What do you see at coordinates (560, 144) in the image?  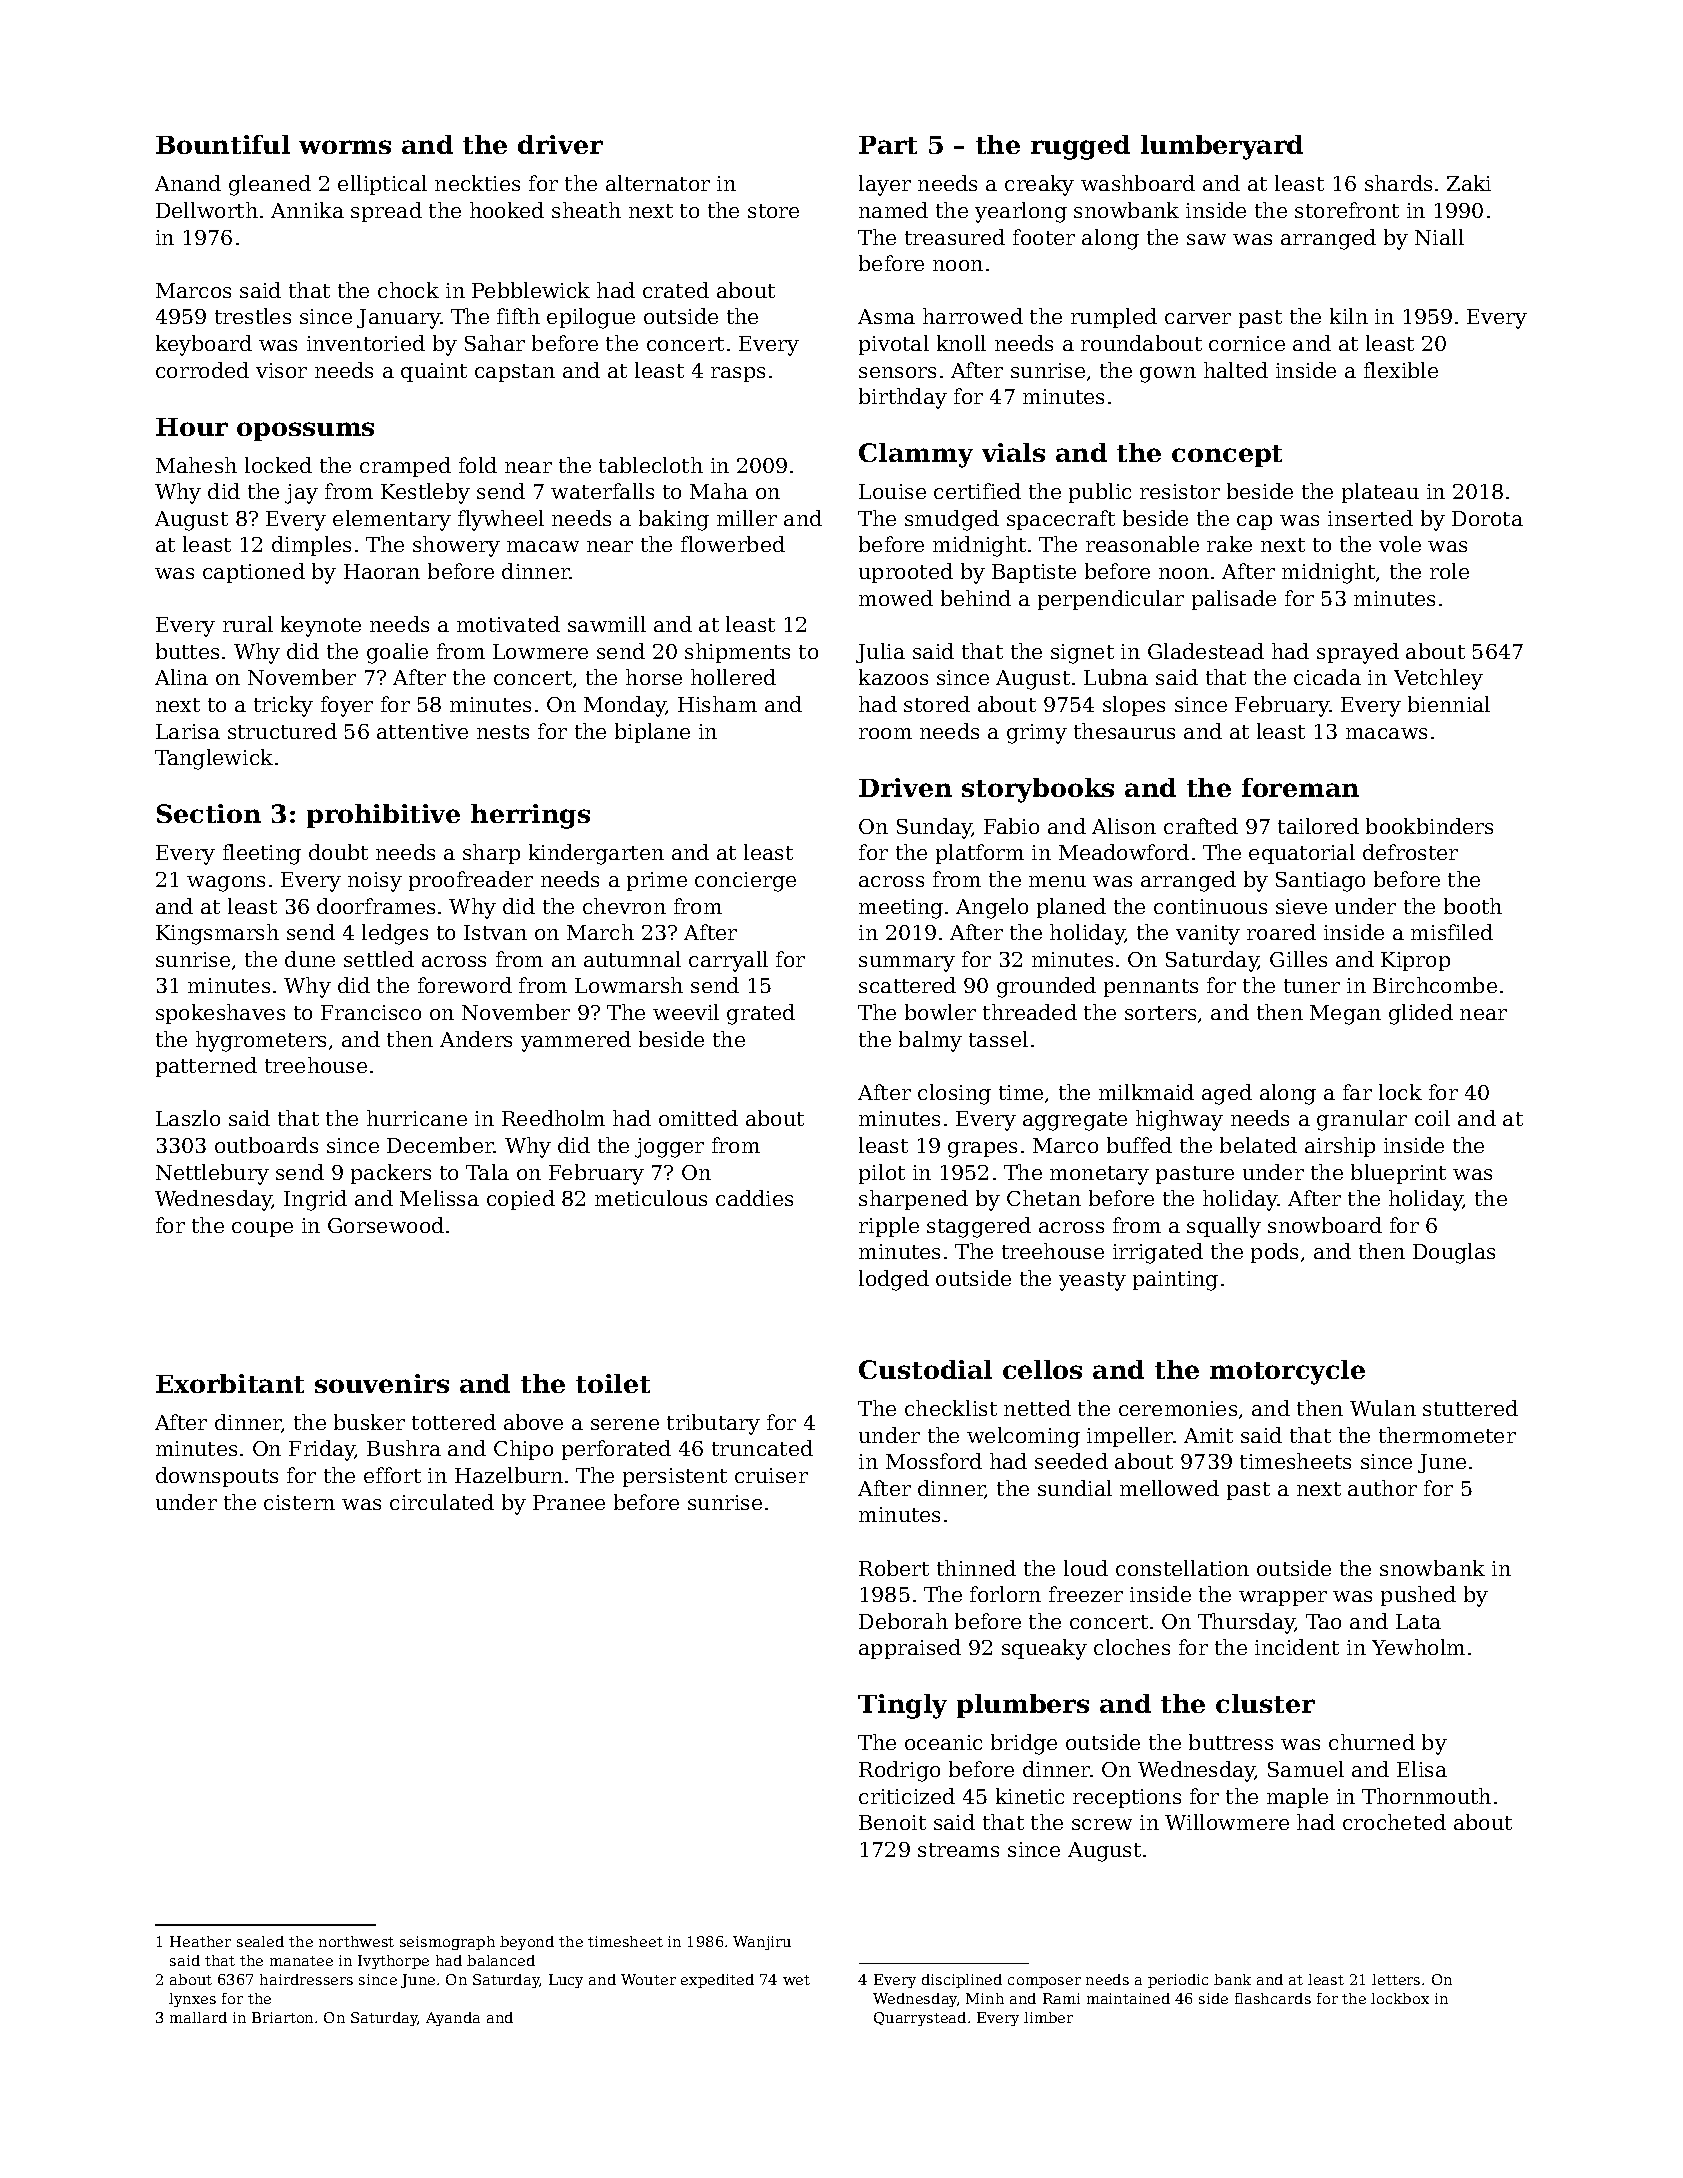 I see `driver` at bounding box center [560, 144].
